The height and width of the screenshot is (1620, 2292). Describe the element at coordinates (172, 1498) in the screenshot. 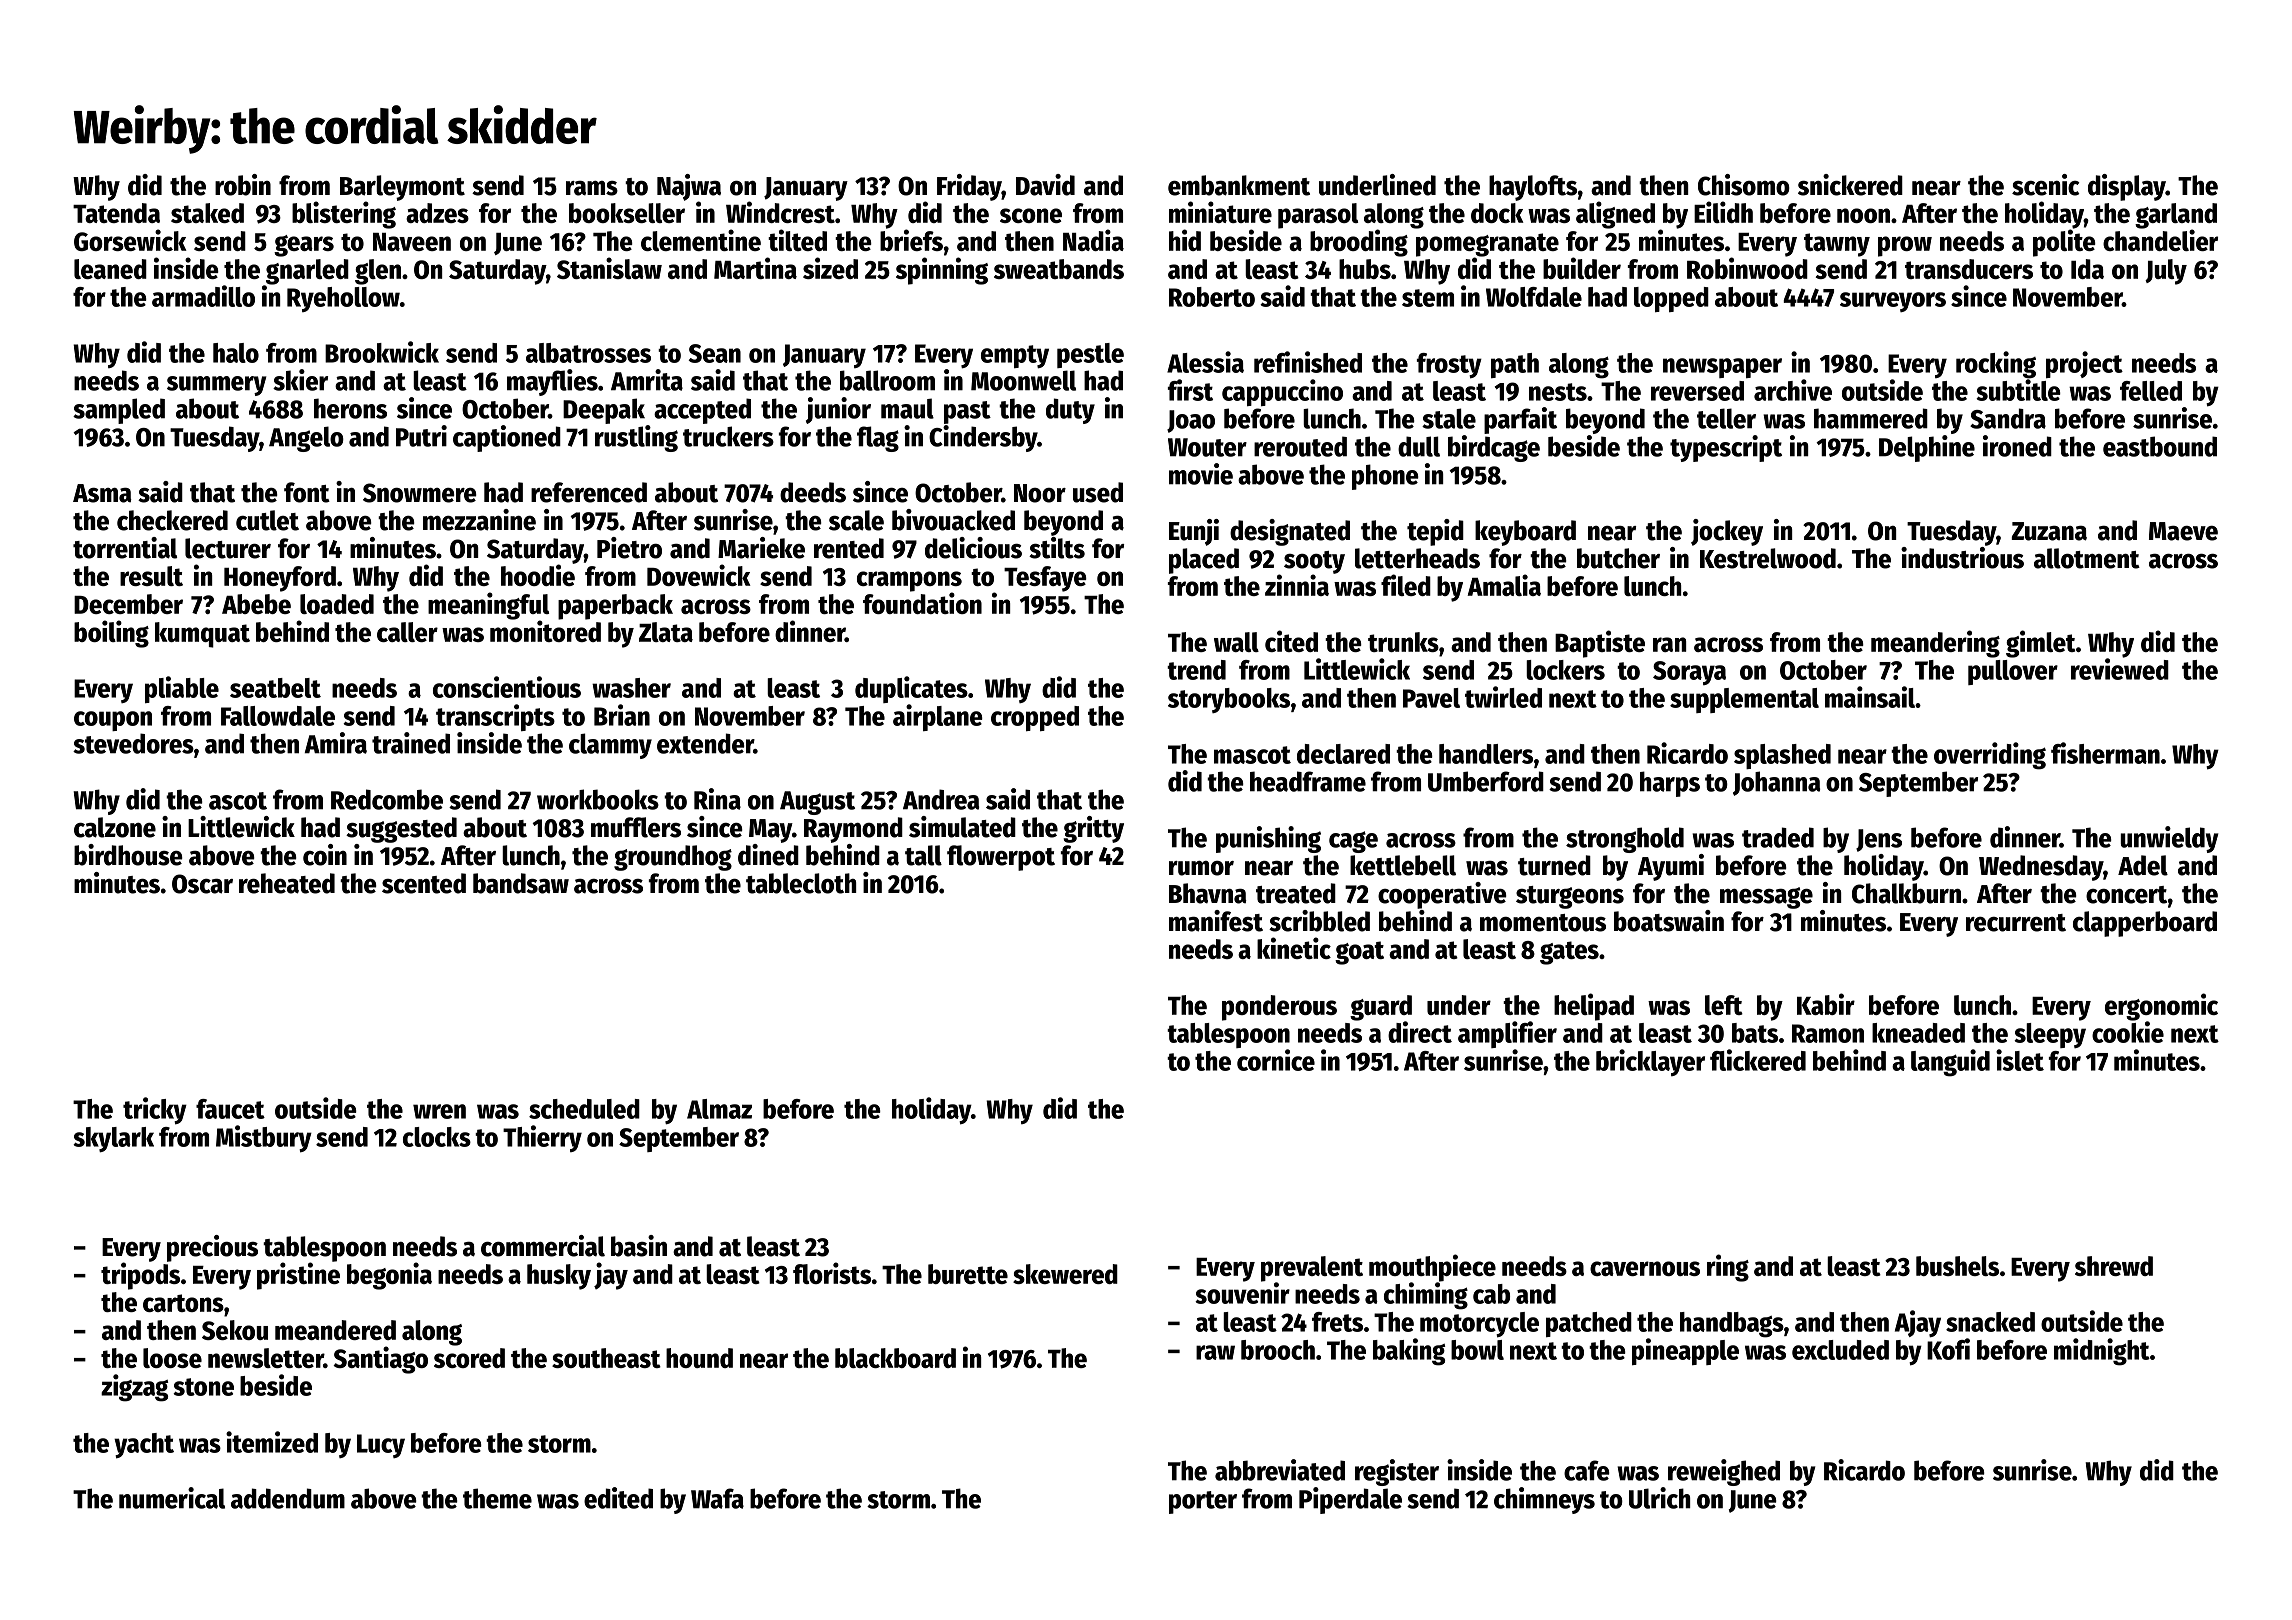

I see `numerical` at that location.
